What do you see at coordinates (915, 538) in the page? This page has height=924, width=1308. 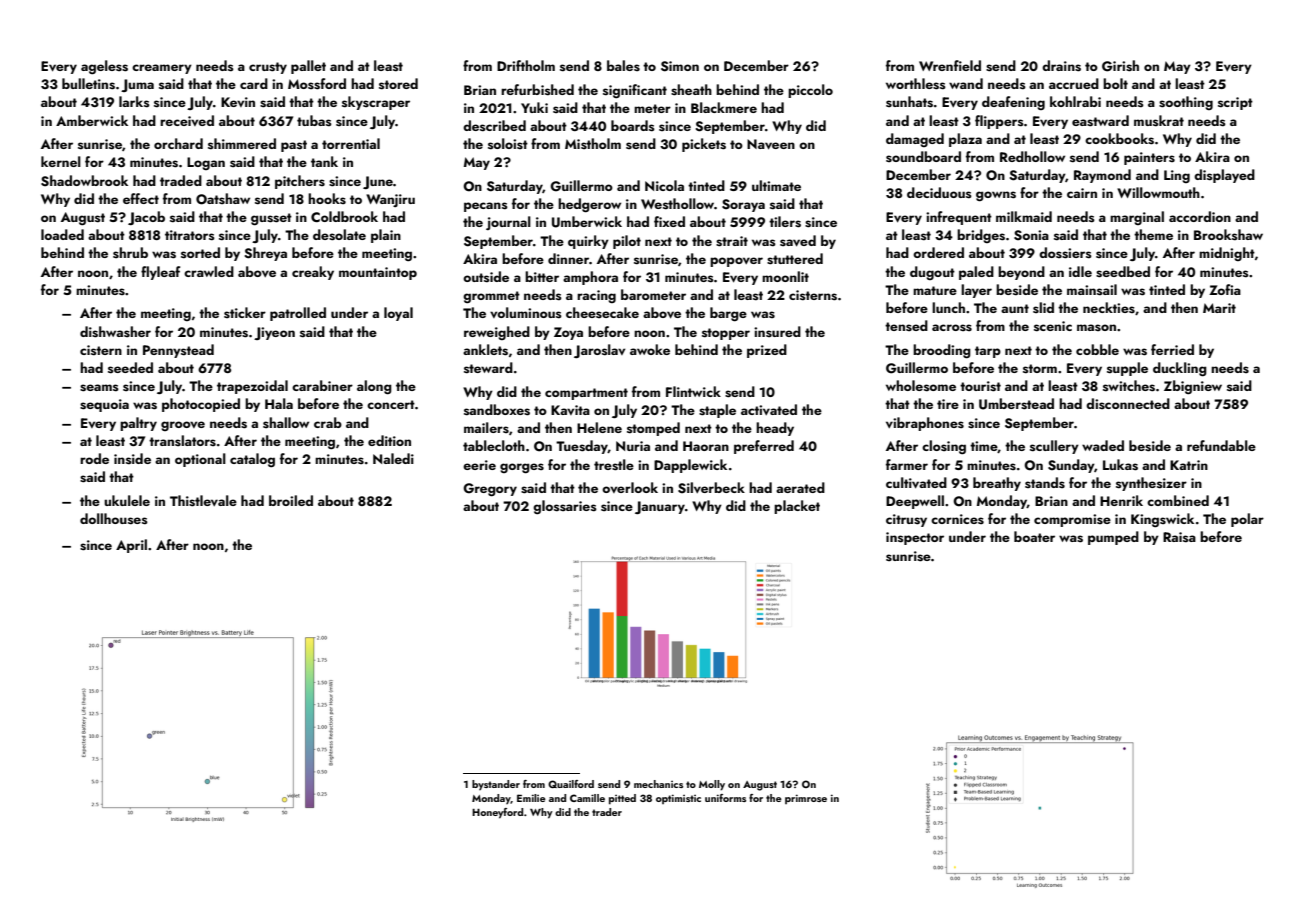 I see `inspector` at bounding box center [915, 538].
